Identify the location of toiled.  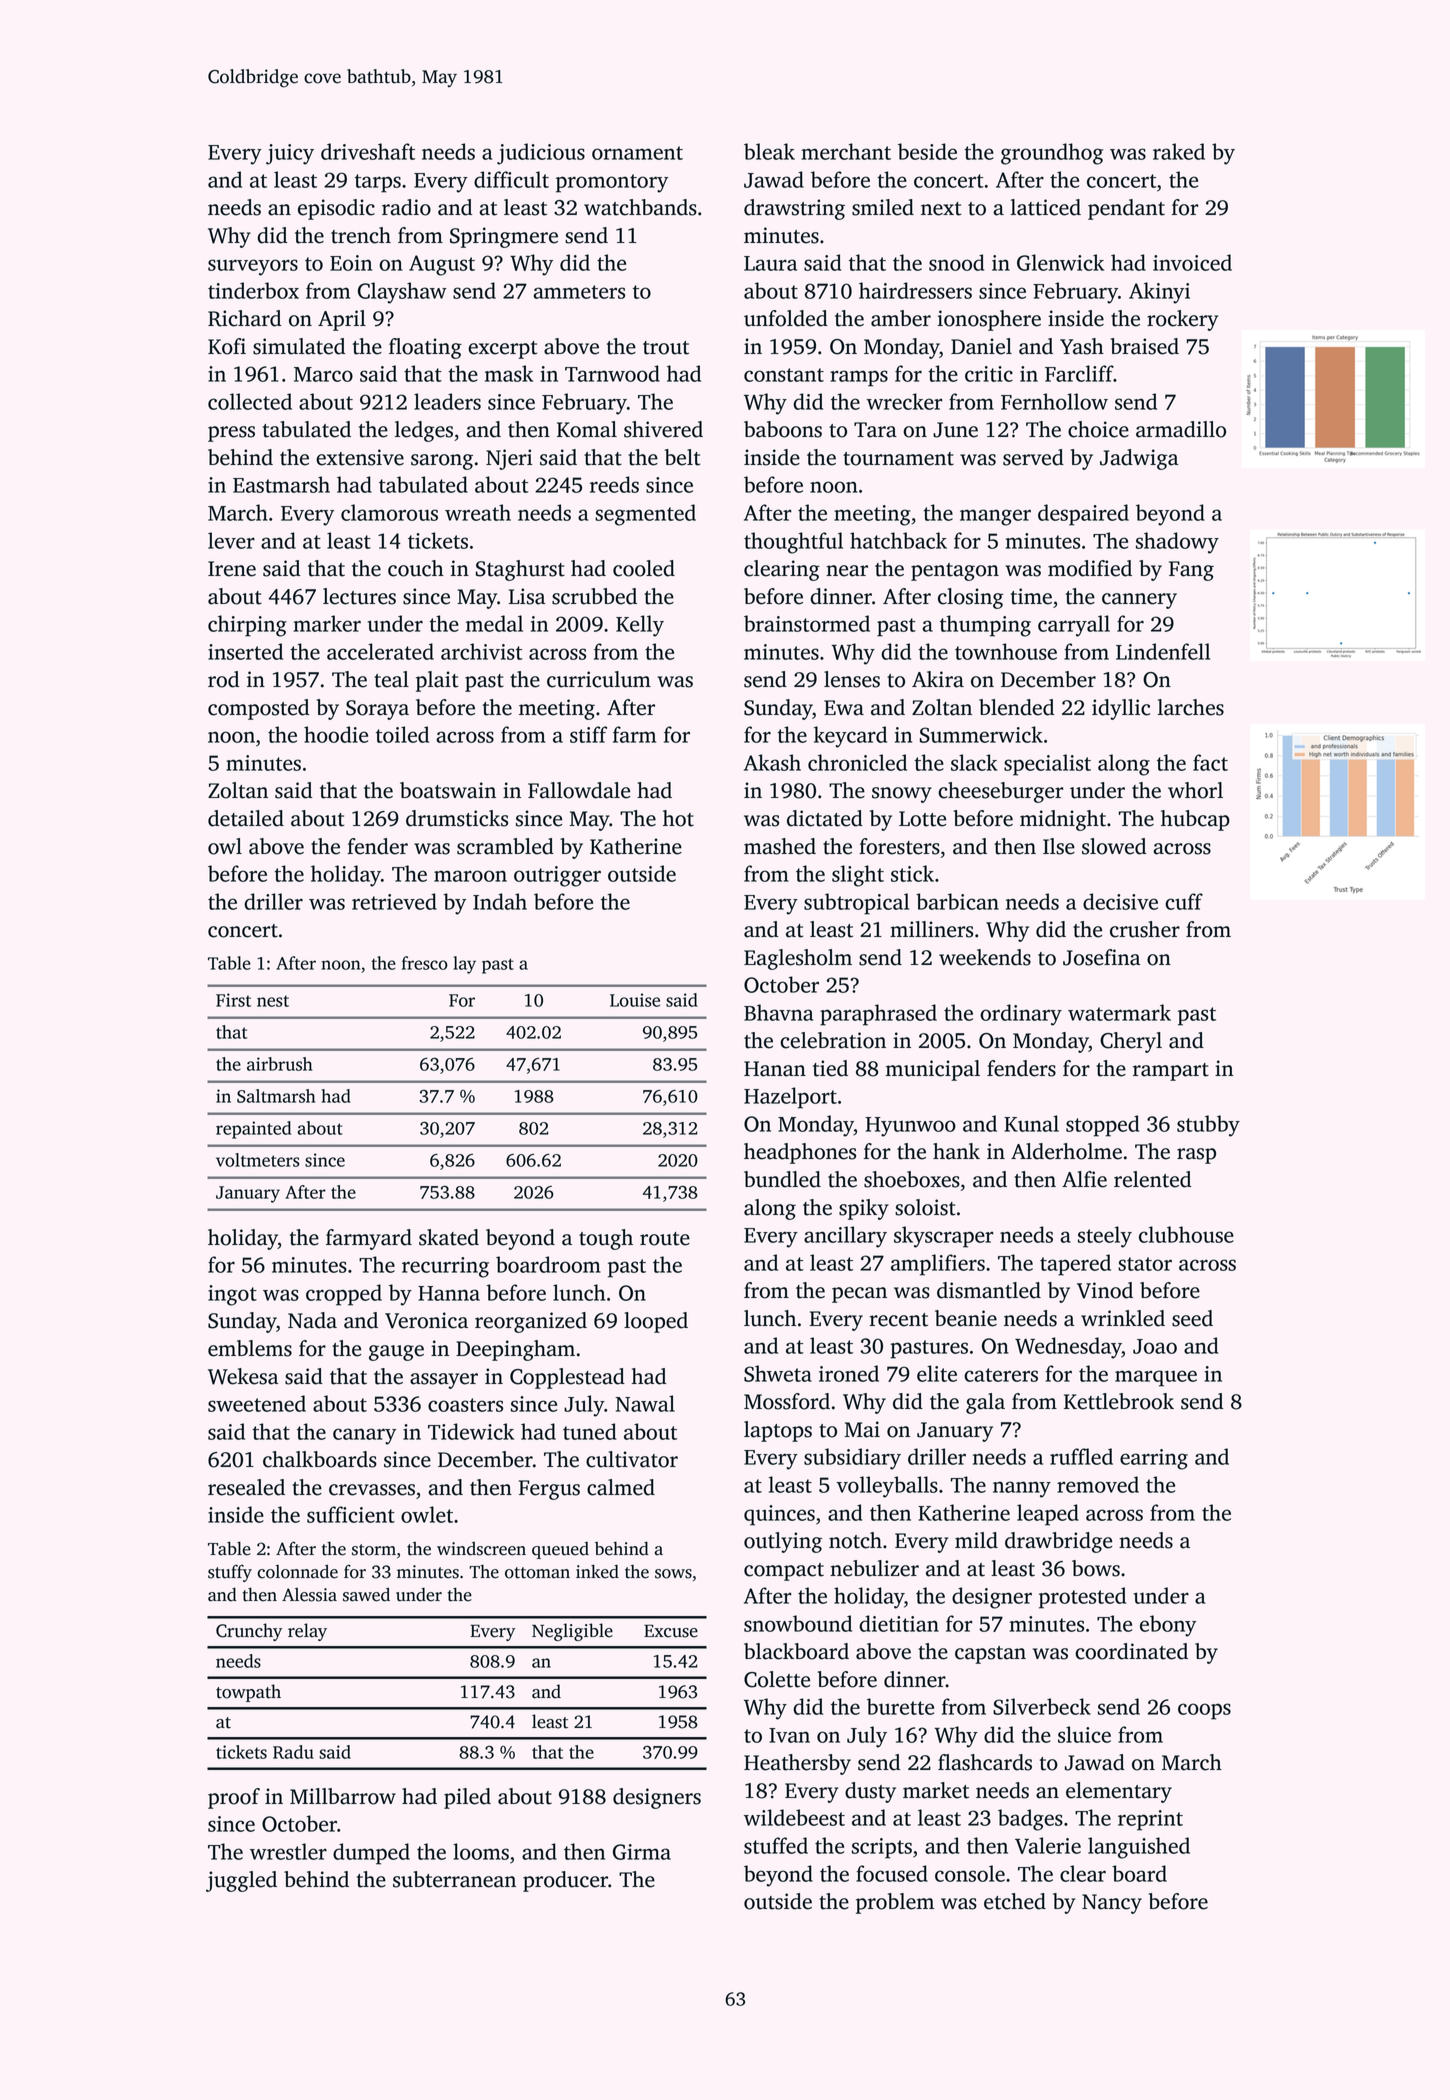
(402, 734).
